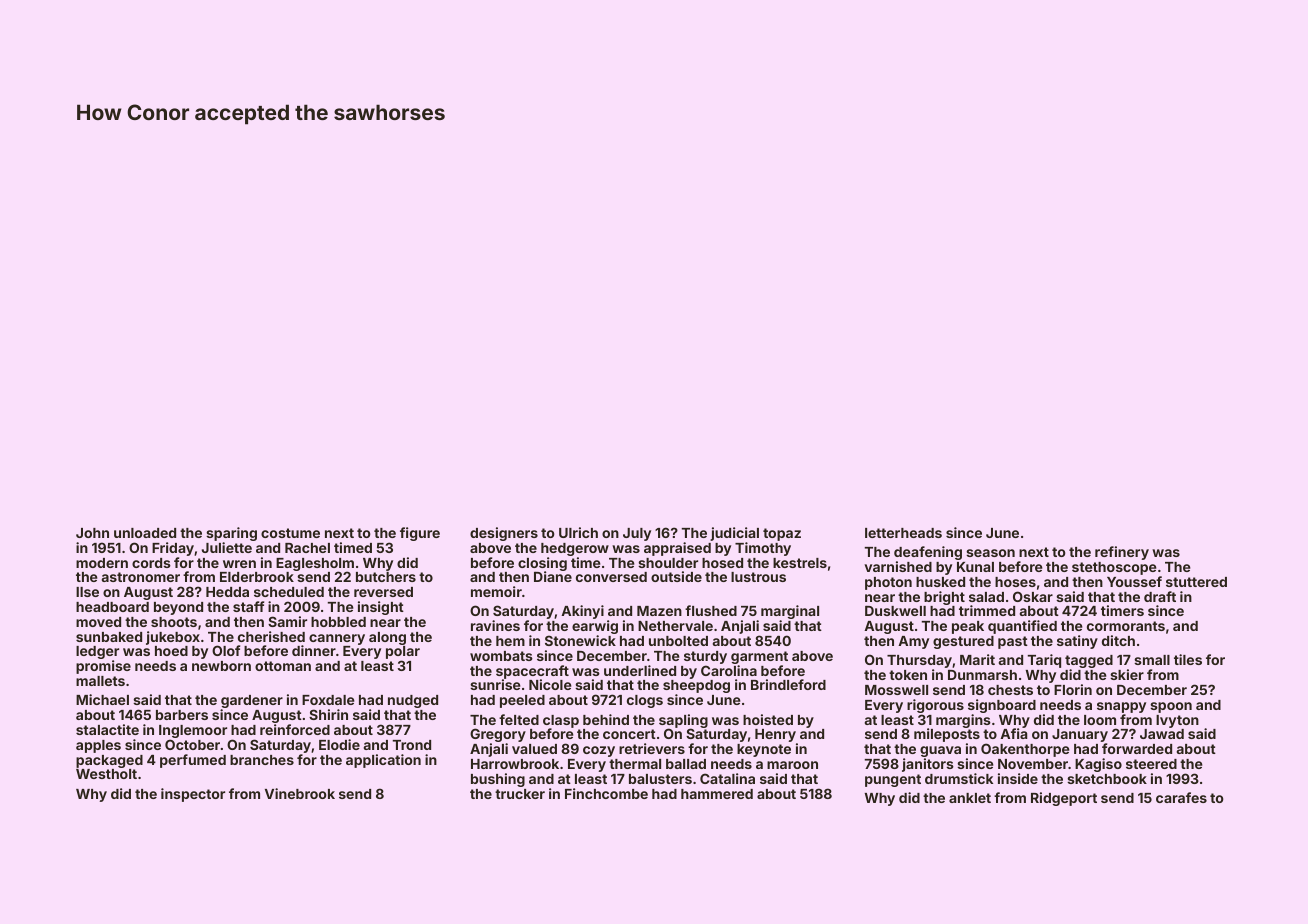 The width and height of the screenshot is (1308, 924). What do you see at coordinates (903, 533) in the screenshot?
I see `letterheads` at bounding box center [903, 533].
